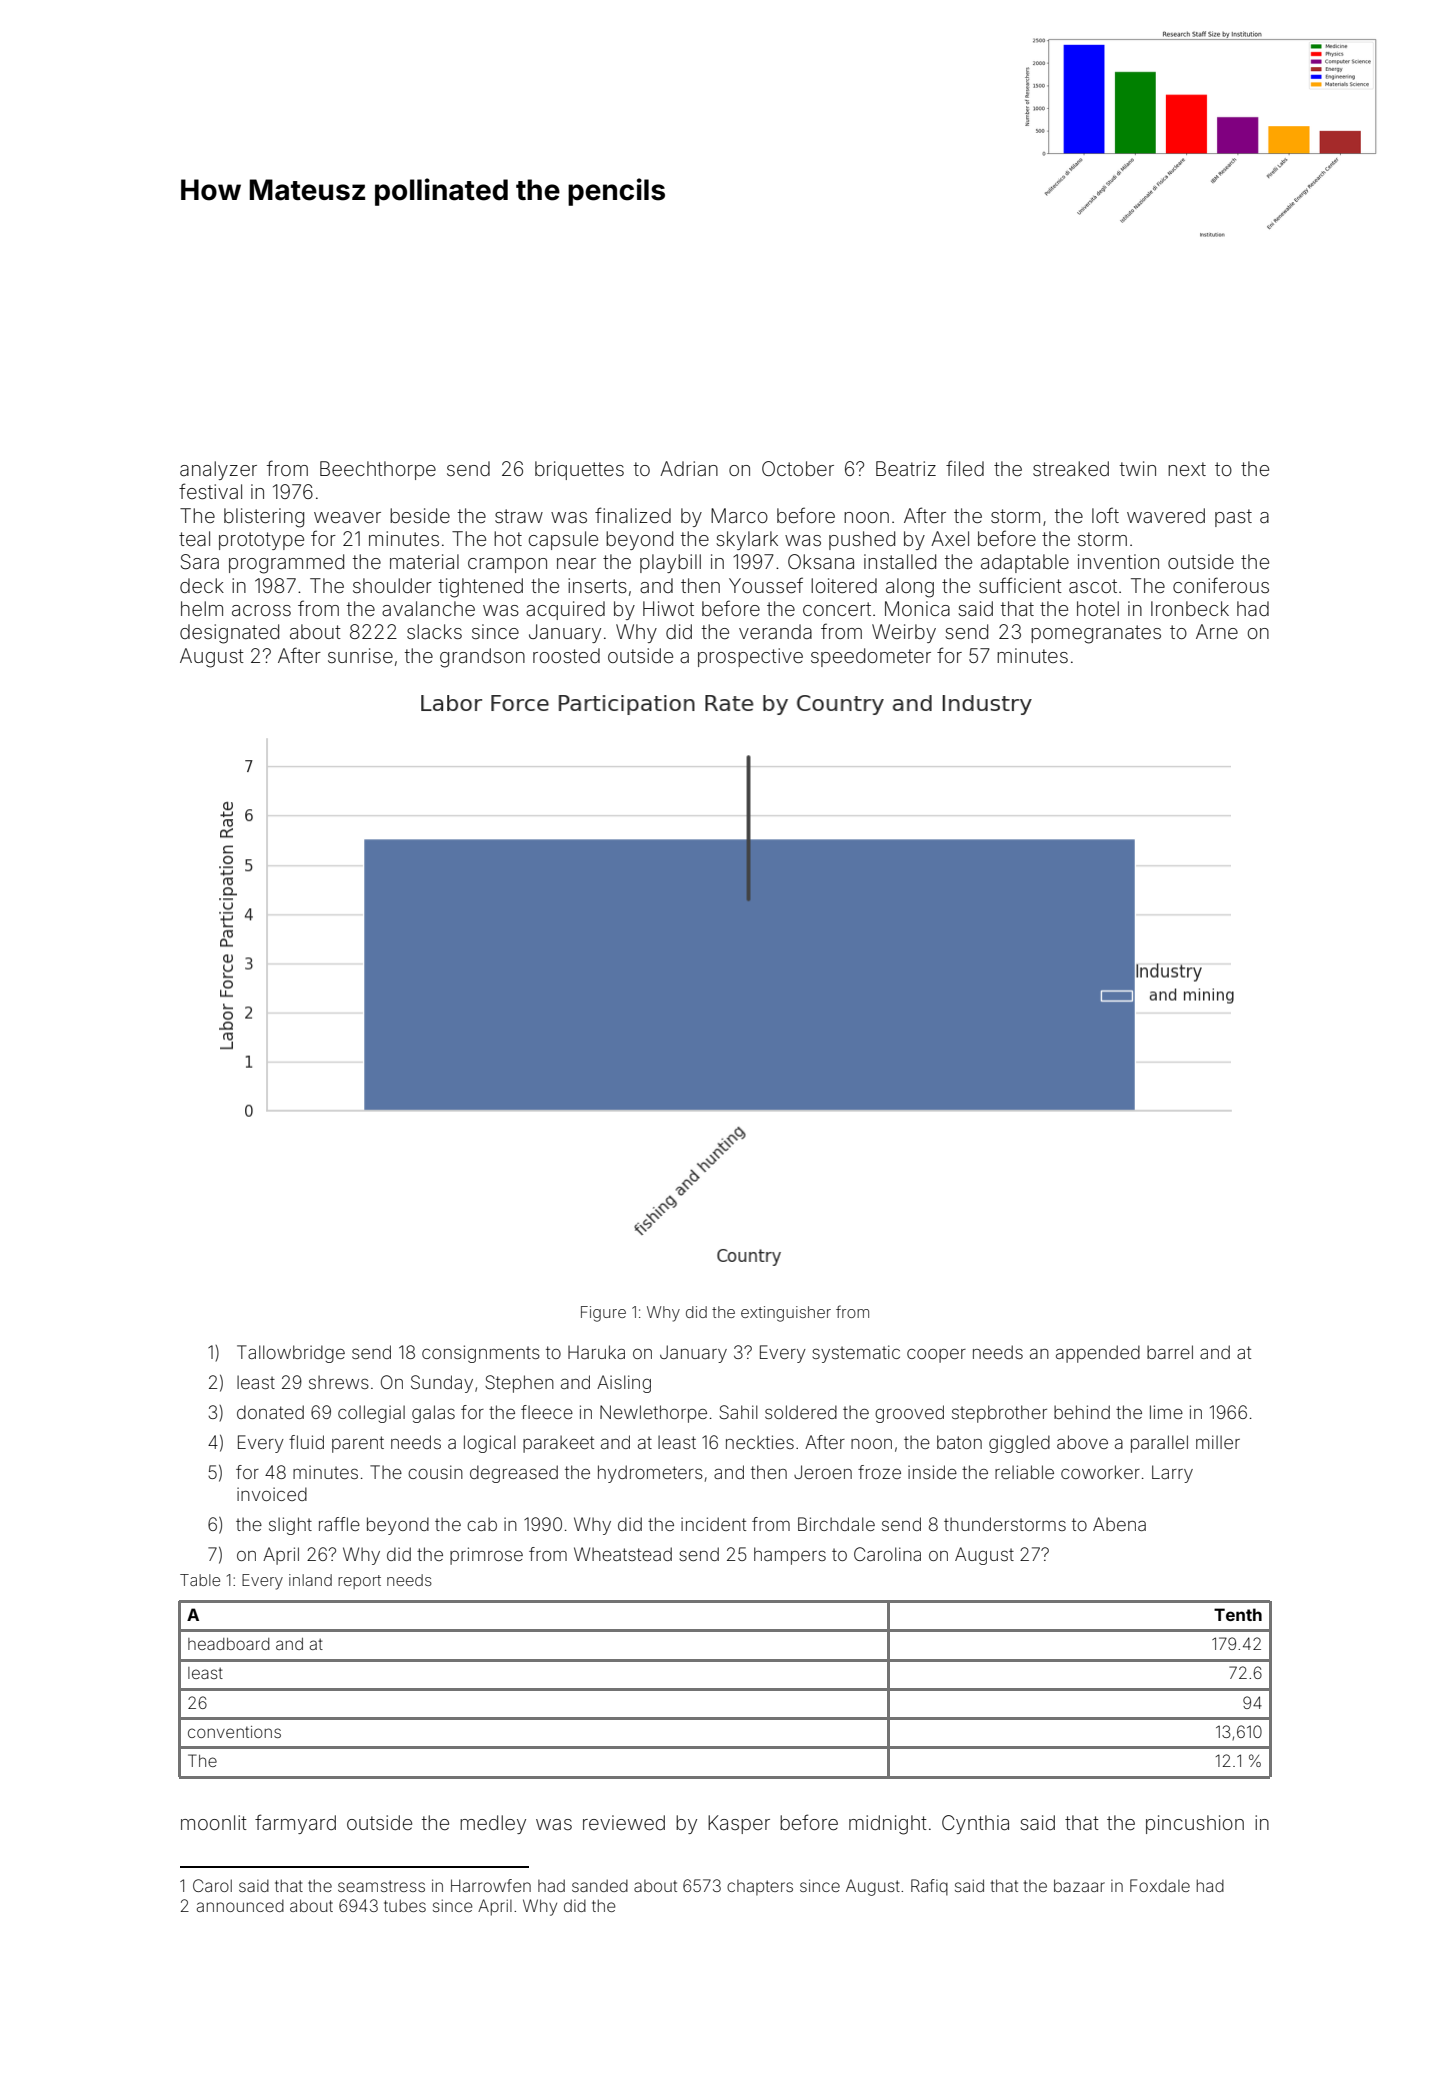 This page has width=1450, height=2100. Describe the element at coordinates (360, 655) in the page. I see `sunrise` at that location.
